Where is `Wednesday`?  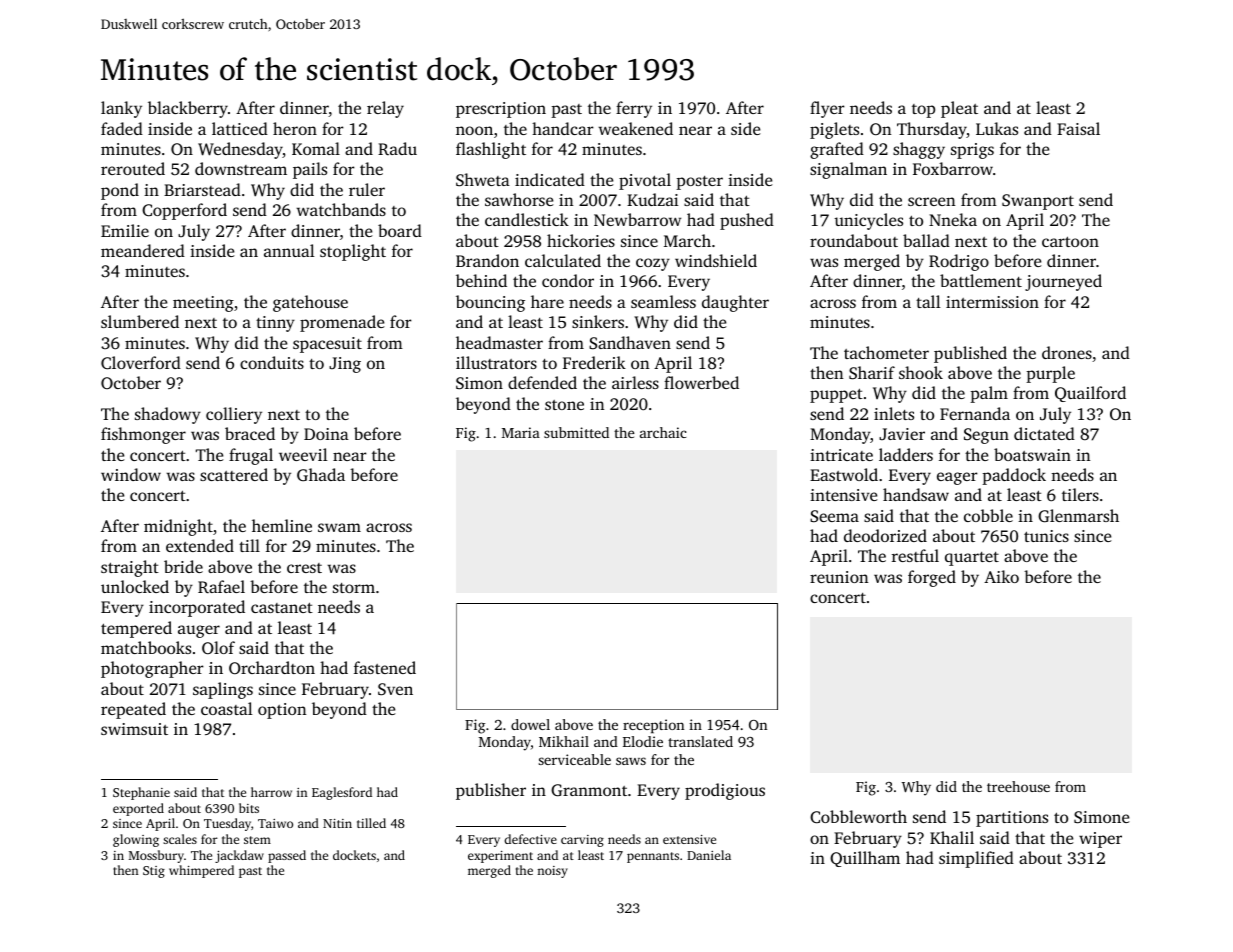
Wednesday is located at coordinates (240, 150).
